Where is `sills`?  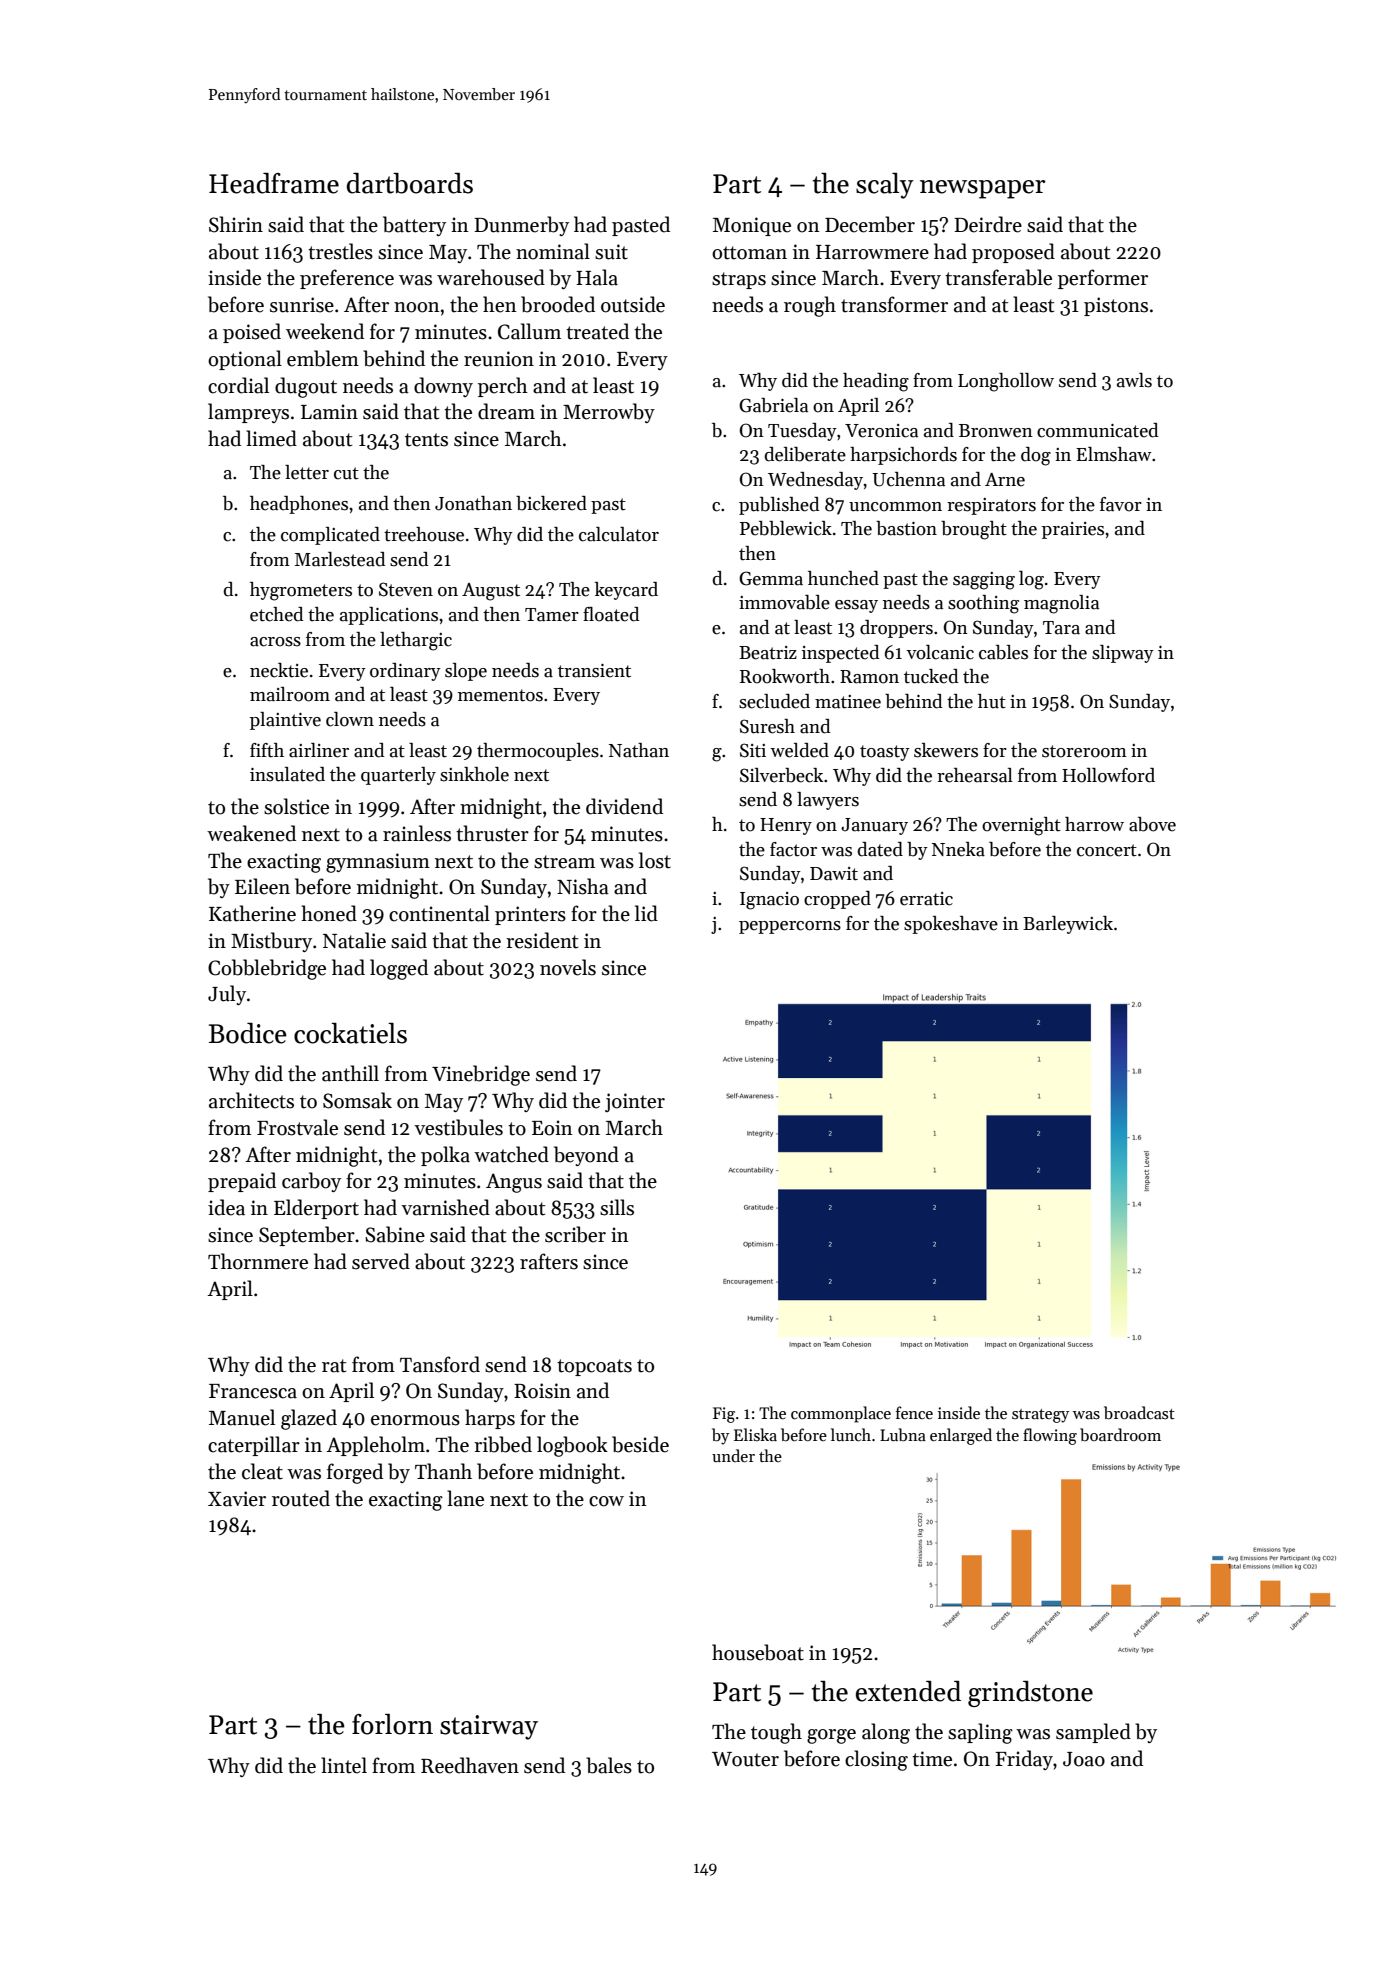 sills is located at coordinates (617, 1207).
